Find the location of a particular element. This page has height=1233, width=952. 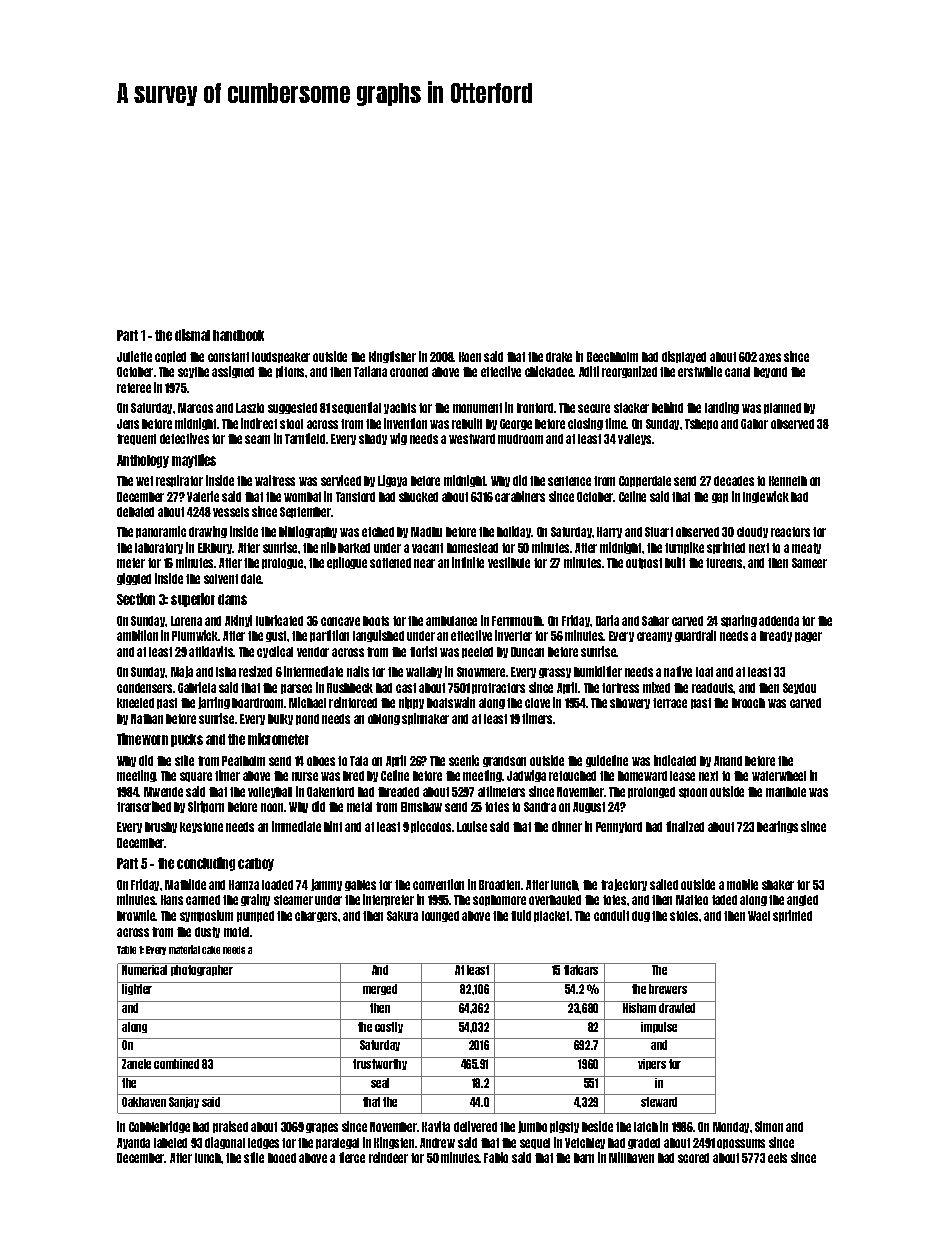

boardroom is located at coordinates (257, 703).
